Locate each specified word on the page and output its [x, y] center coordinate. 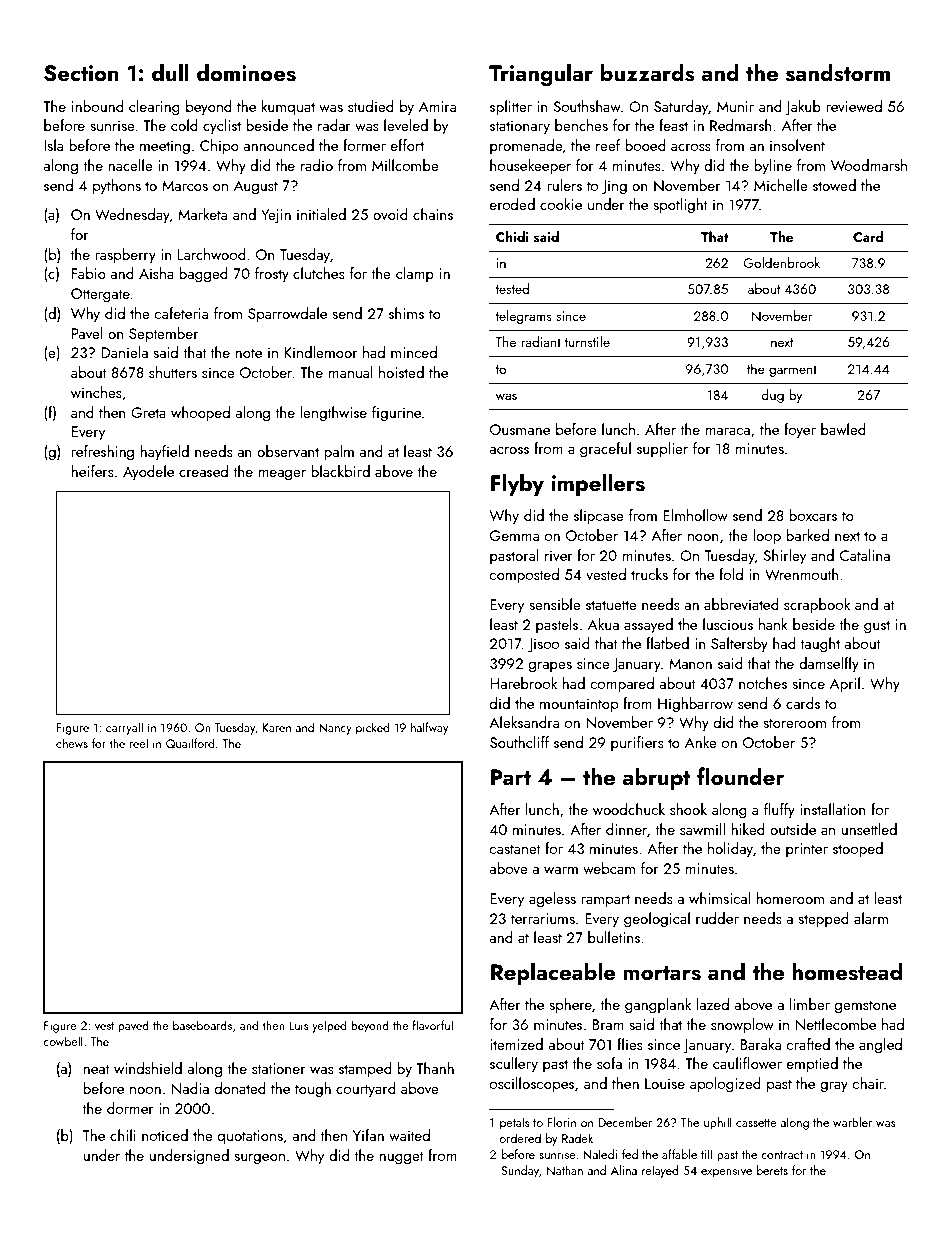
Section [81, 73]
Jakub [803, 108]
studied [371, 106]
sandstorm [838, 72]
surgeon [259, 1159]
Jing [614, 187]
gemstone [865, 1007]
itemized [516, 1044]
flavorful [433, 1025]
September [164, 334]
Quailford [190, 743]
